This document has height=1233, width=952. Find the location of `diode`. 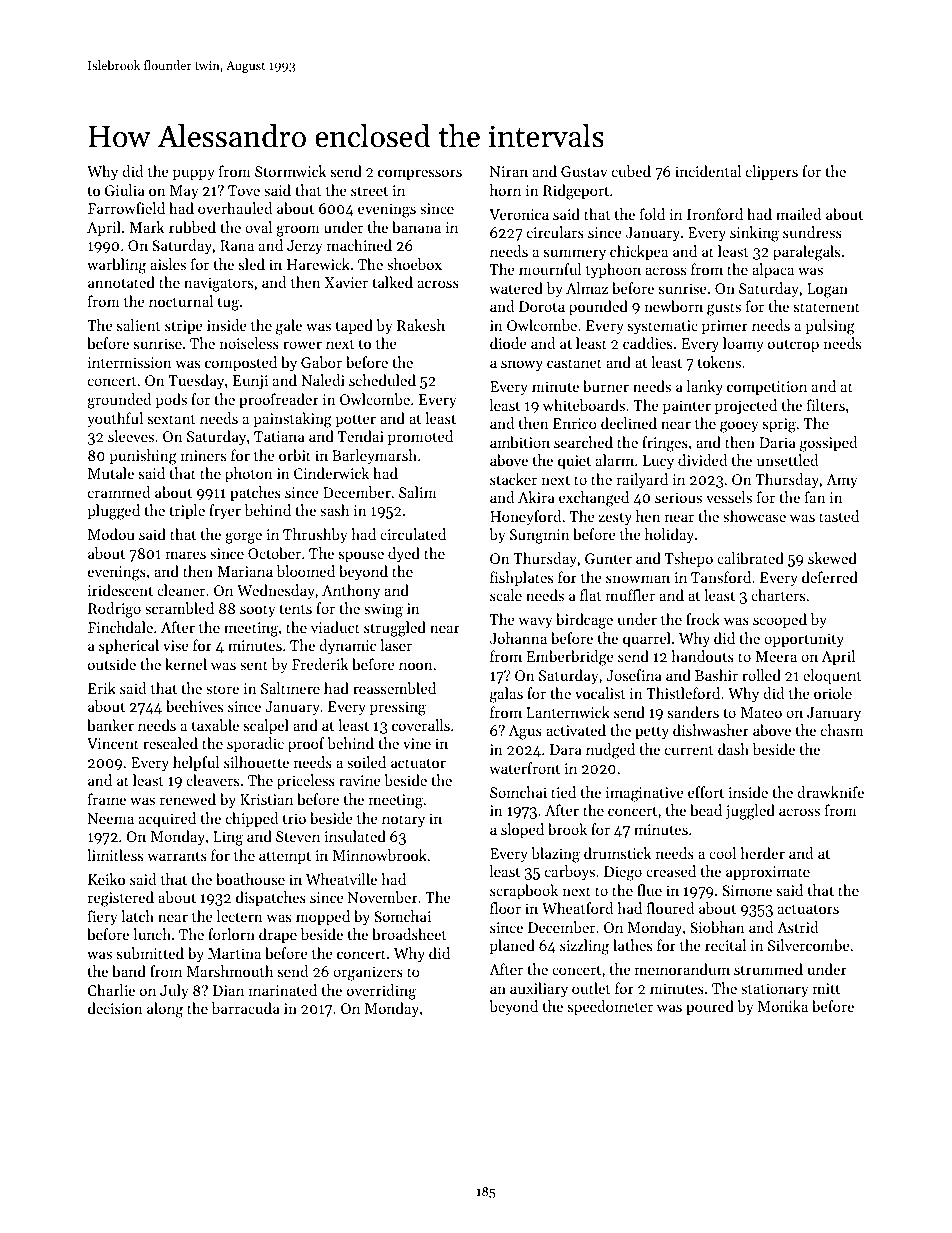

diode is located at coordinates (508, 343).
